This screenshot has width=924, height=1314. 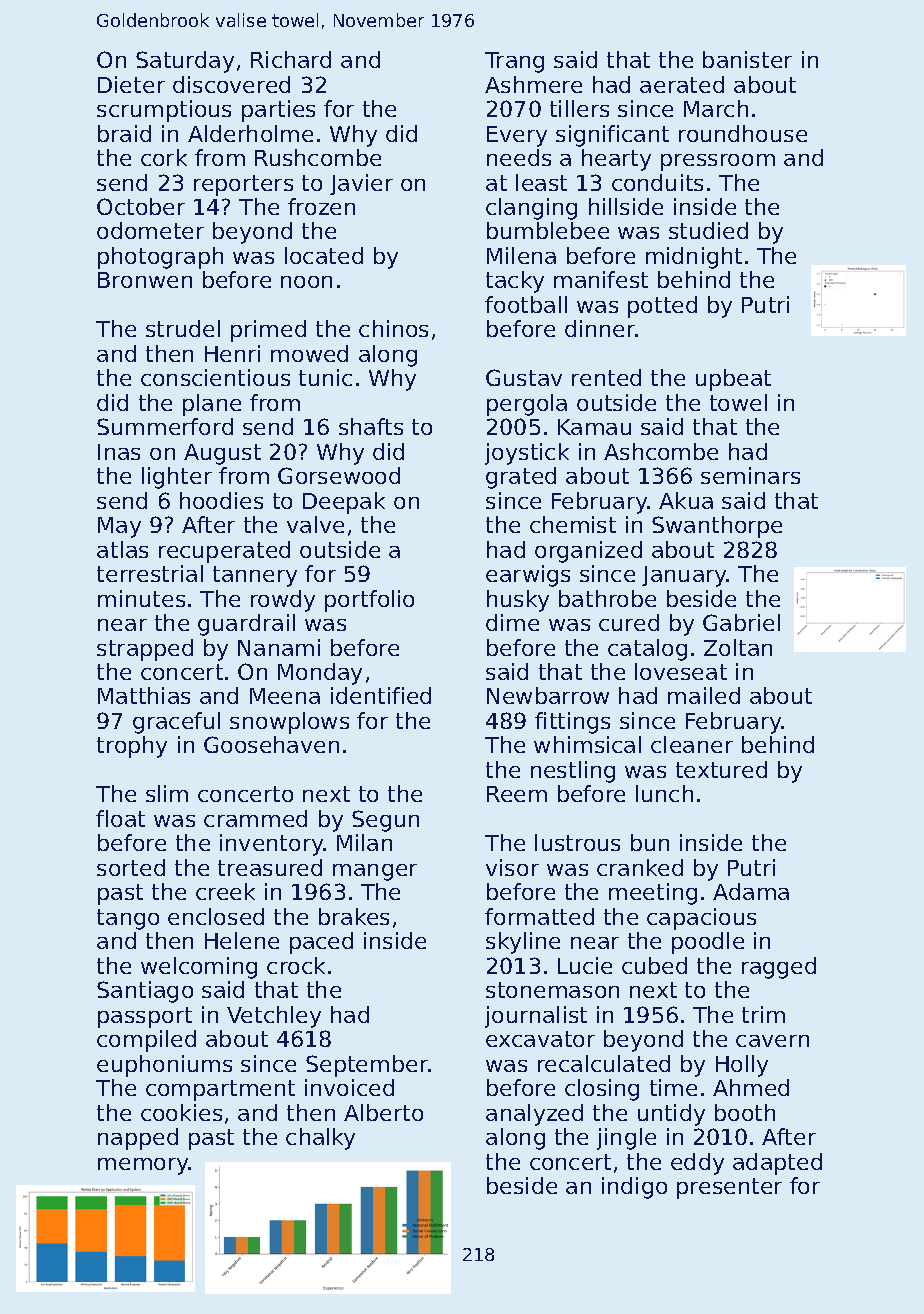 I want to click on chalky, so click(x=320, y=1139).
